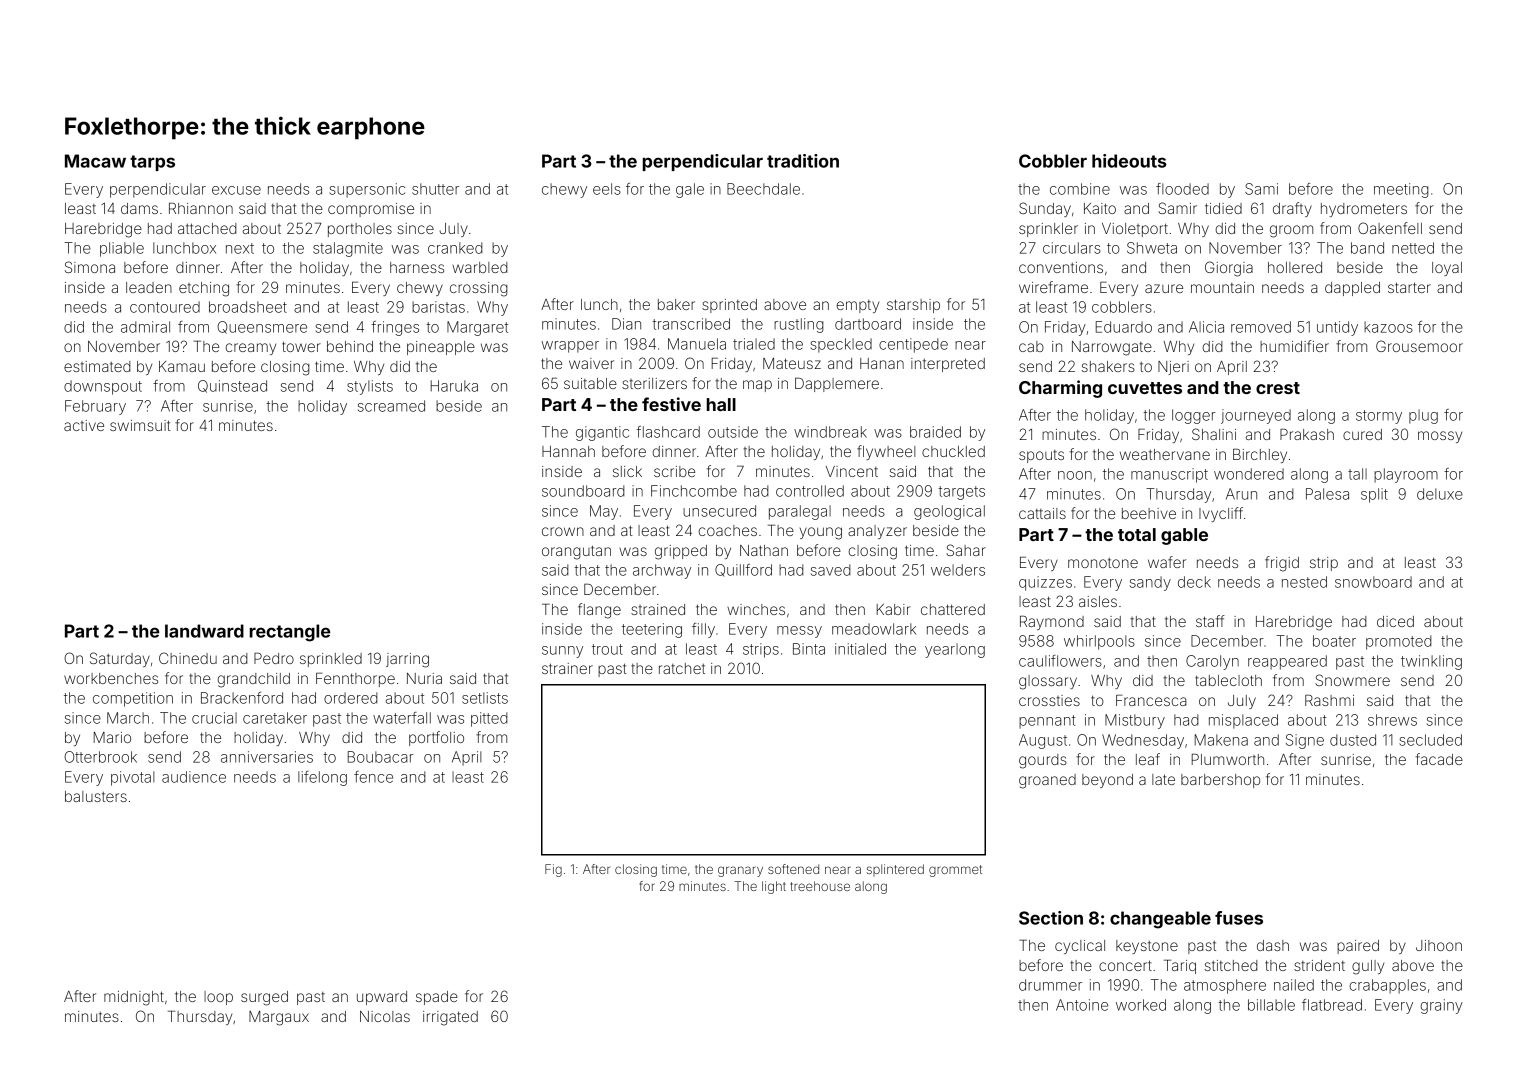 Image resolution: width=1527 pixels, height=1080 pixels. Describe the element at coordinates (290, 633) in the screenshot. I see `rectangle` at that location.
